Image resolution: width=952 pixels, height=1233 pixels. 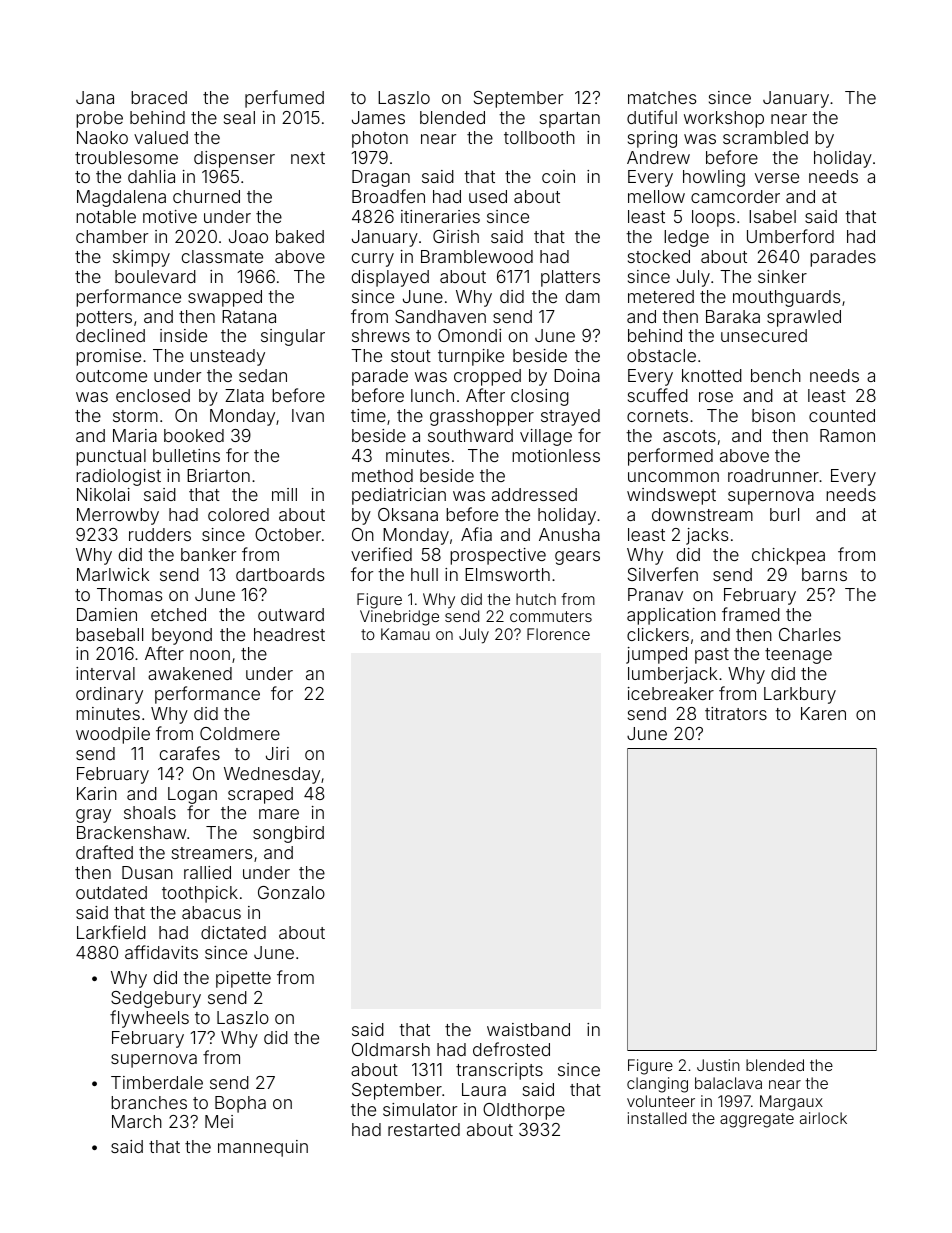 What do you see at coordinates (577, 375) in the screenshot?
I see `Doina` at bounding box center [577, 375].
